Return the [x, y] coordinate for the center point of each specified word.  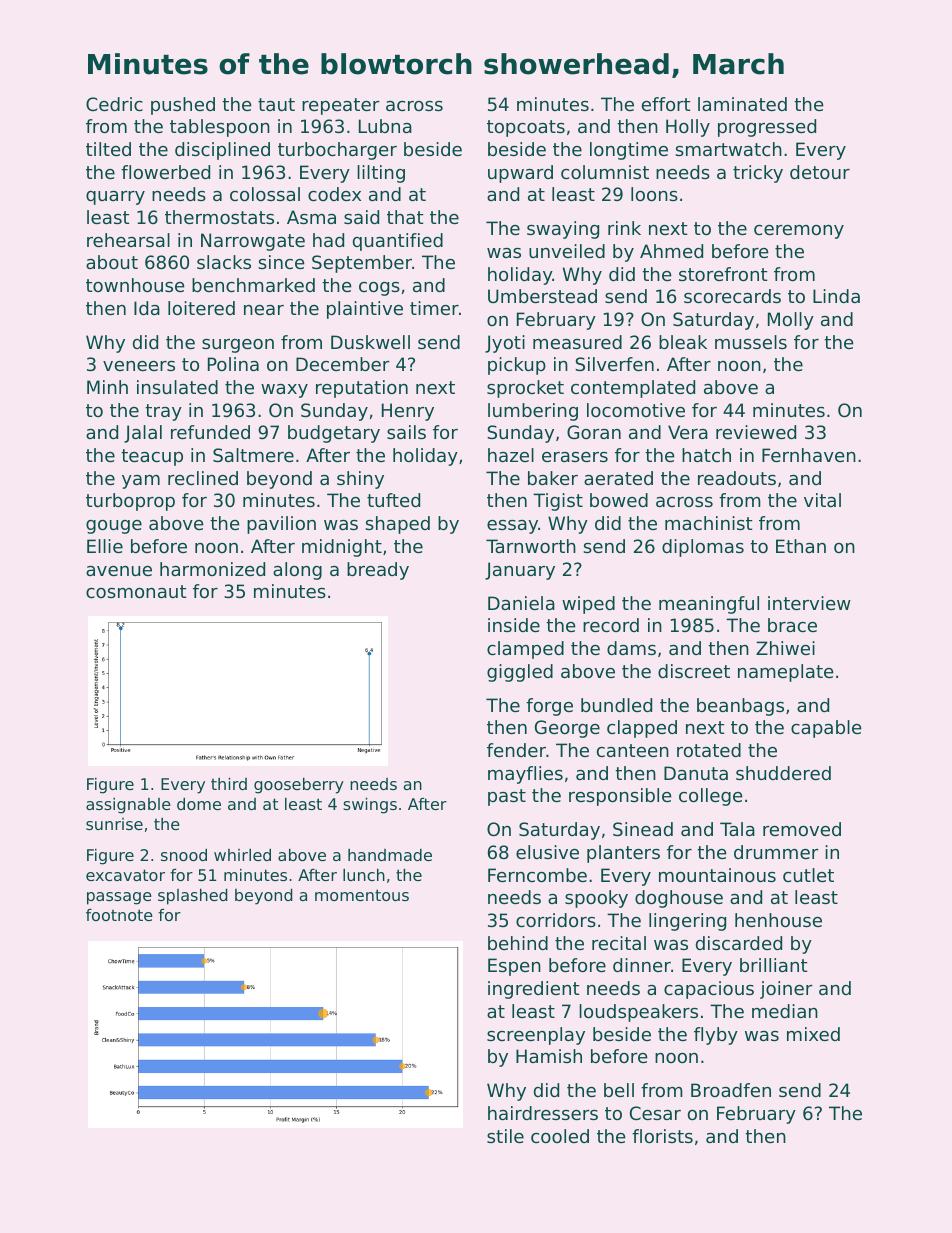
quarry [115, 198]
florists [662, 1136]
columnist [605, 172]
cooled [560, 1136]
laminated [742, 104]
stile [505, 1136]
